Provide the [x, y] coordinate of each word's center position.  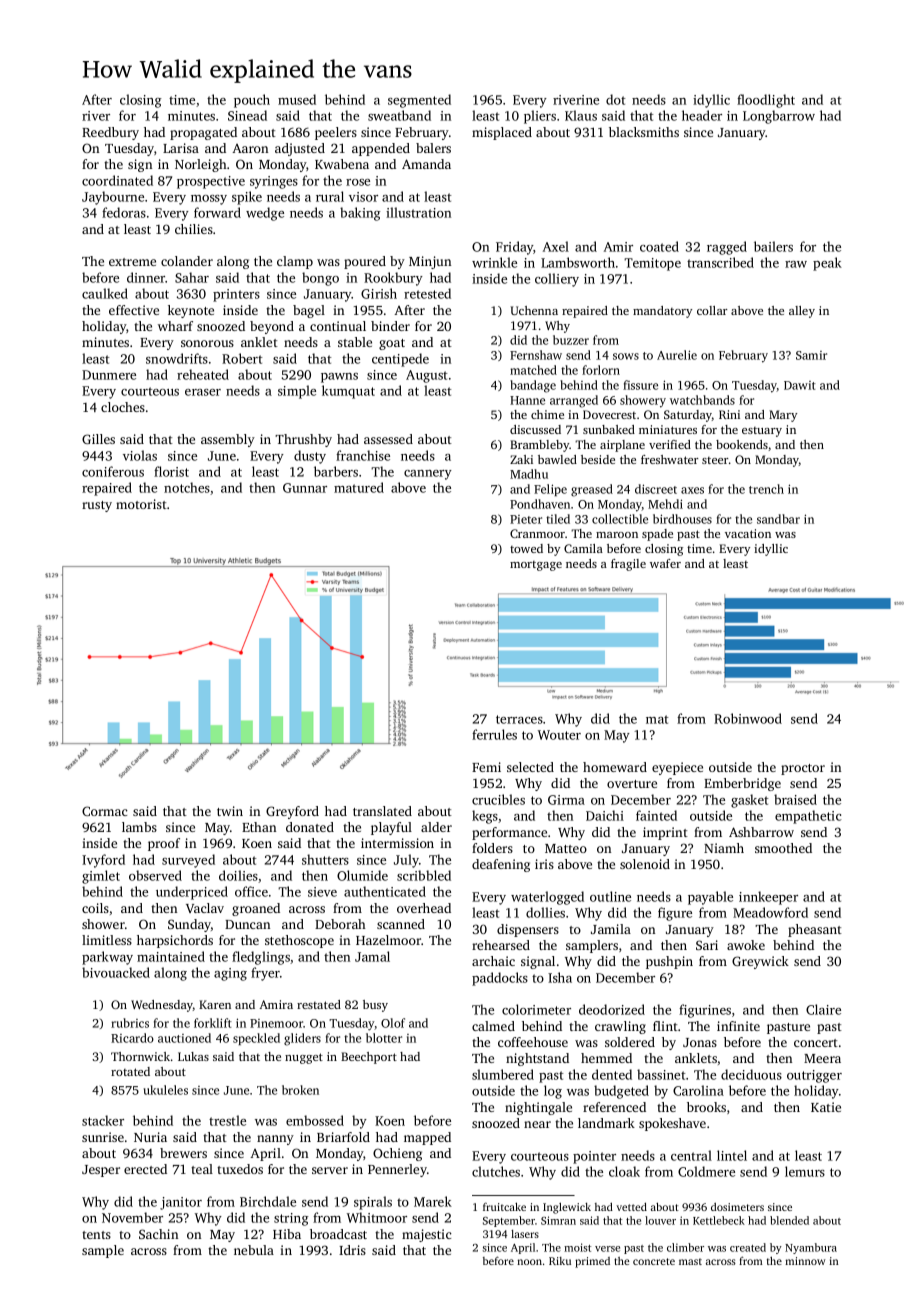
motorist [141, 504]
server [330, 1170]
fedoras [124, 212]
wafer [665, 563]
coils [95, 908]
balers [433, 148]
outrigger [814, 1076]
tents [96, 1235]
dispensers [528, 930]
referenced [614, 1107]
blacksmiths [644, 132]
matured [359, 487]
